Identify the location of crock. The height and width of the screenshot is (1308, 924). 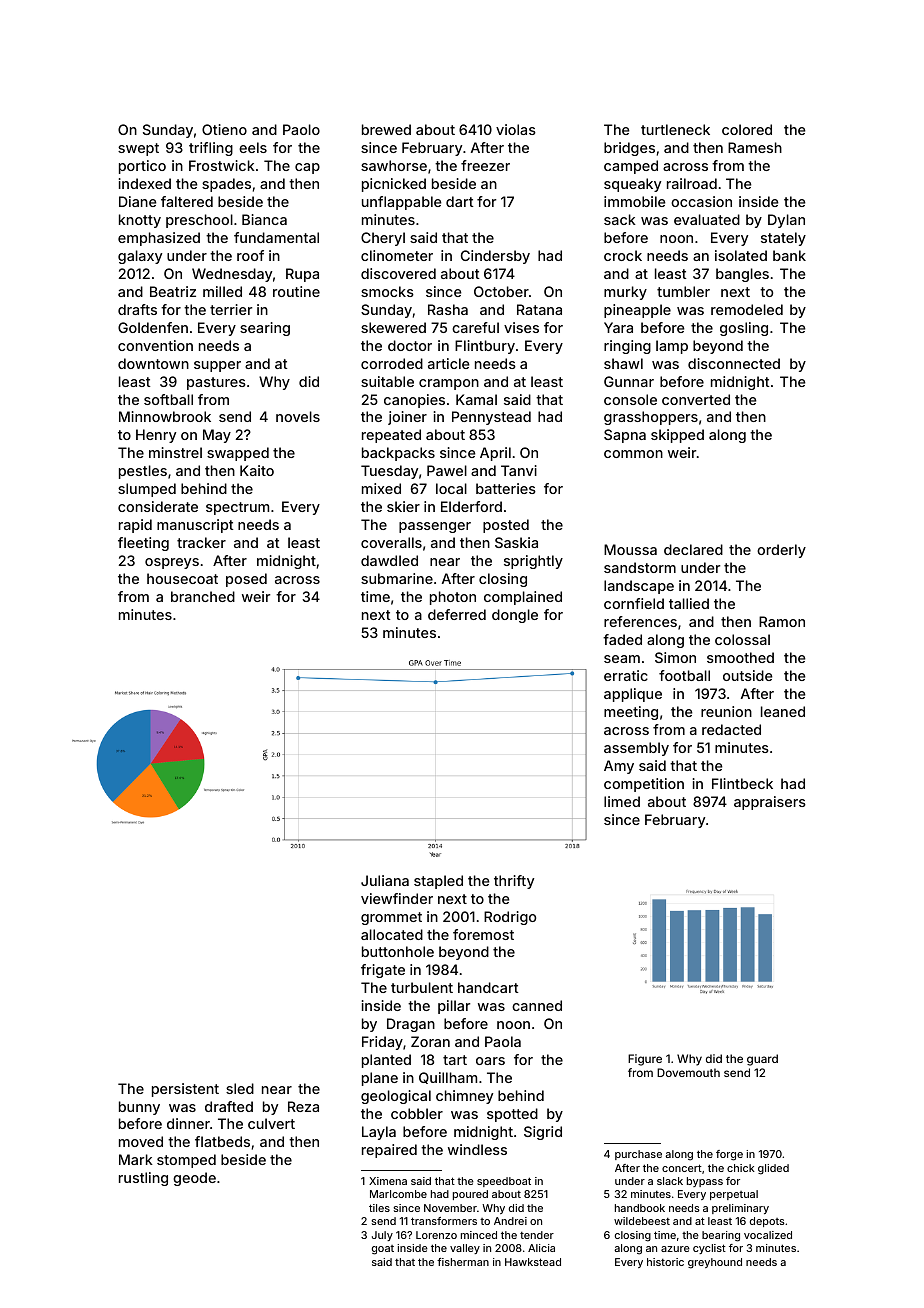
(623, 255).
